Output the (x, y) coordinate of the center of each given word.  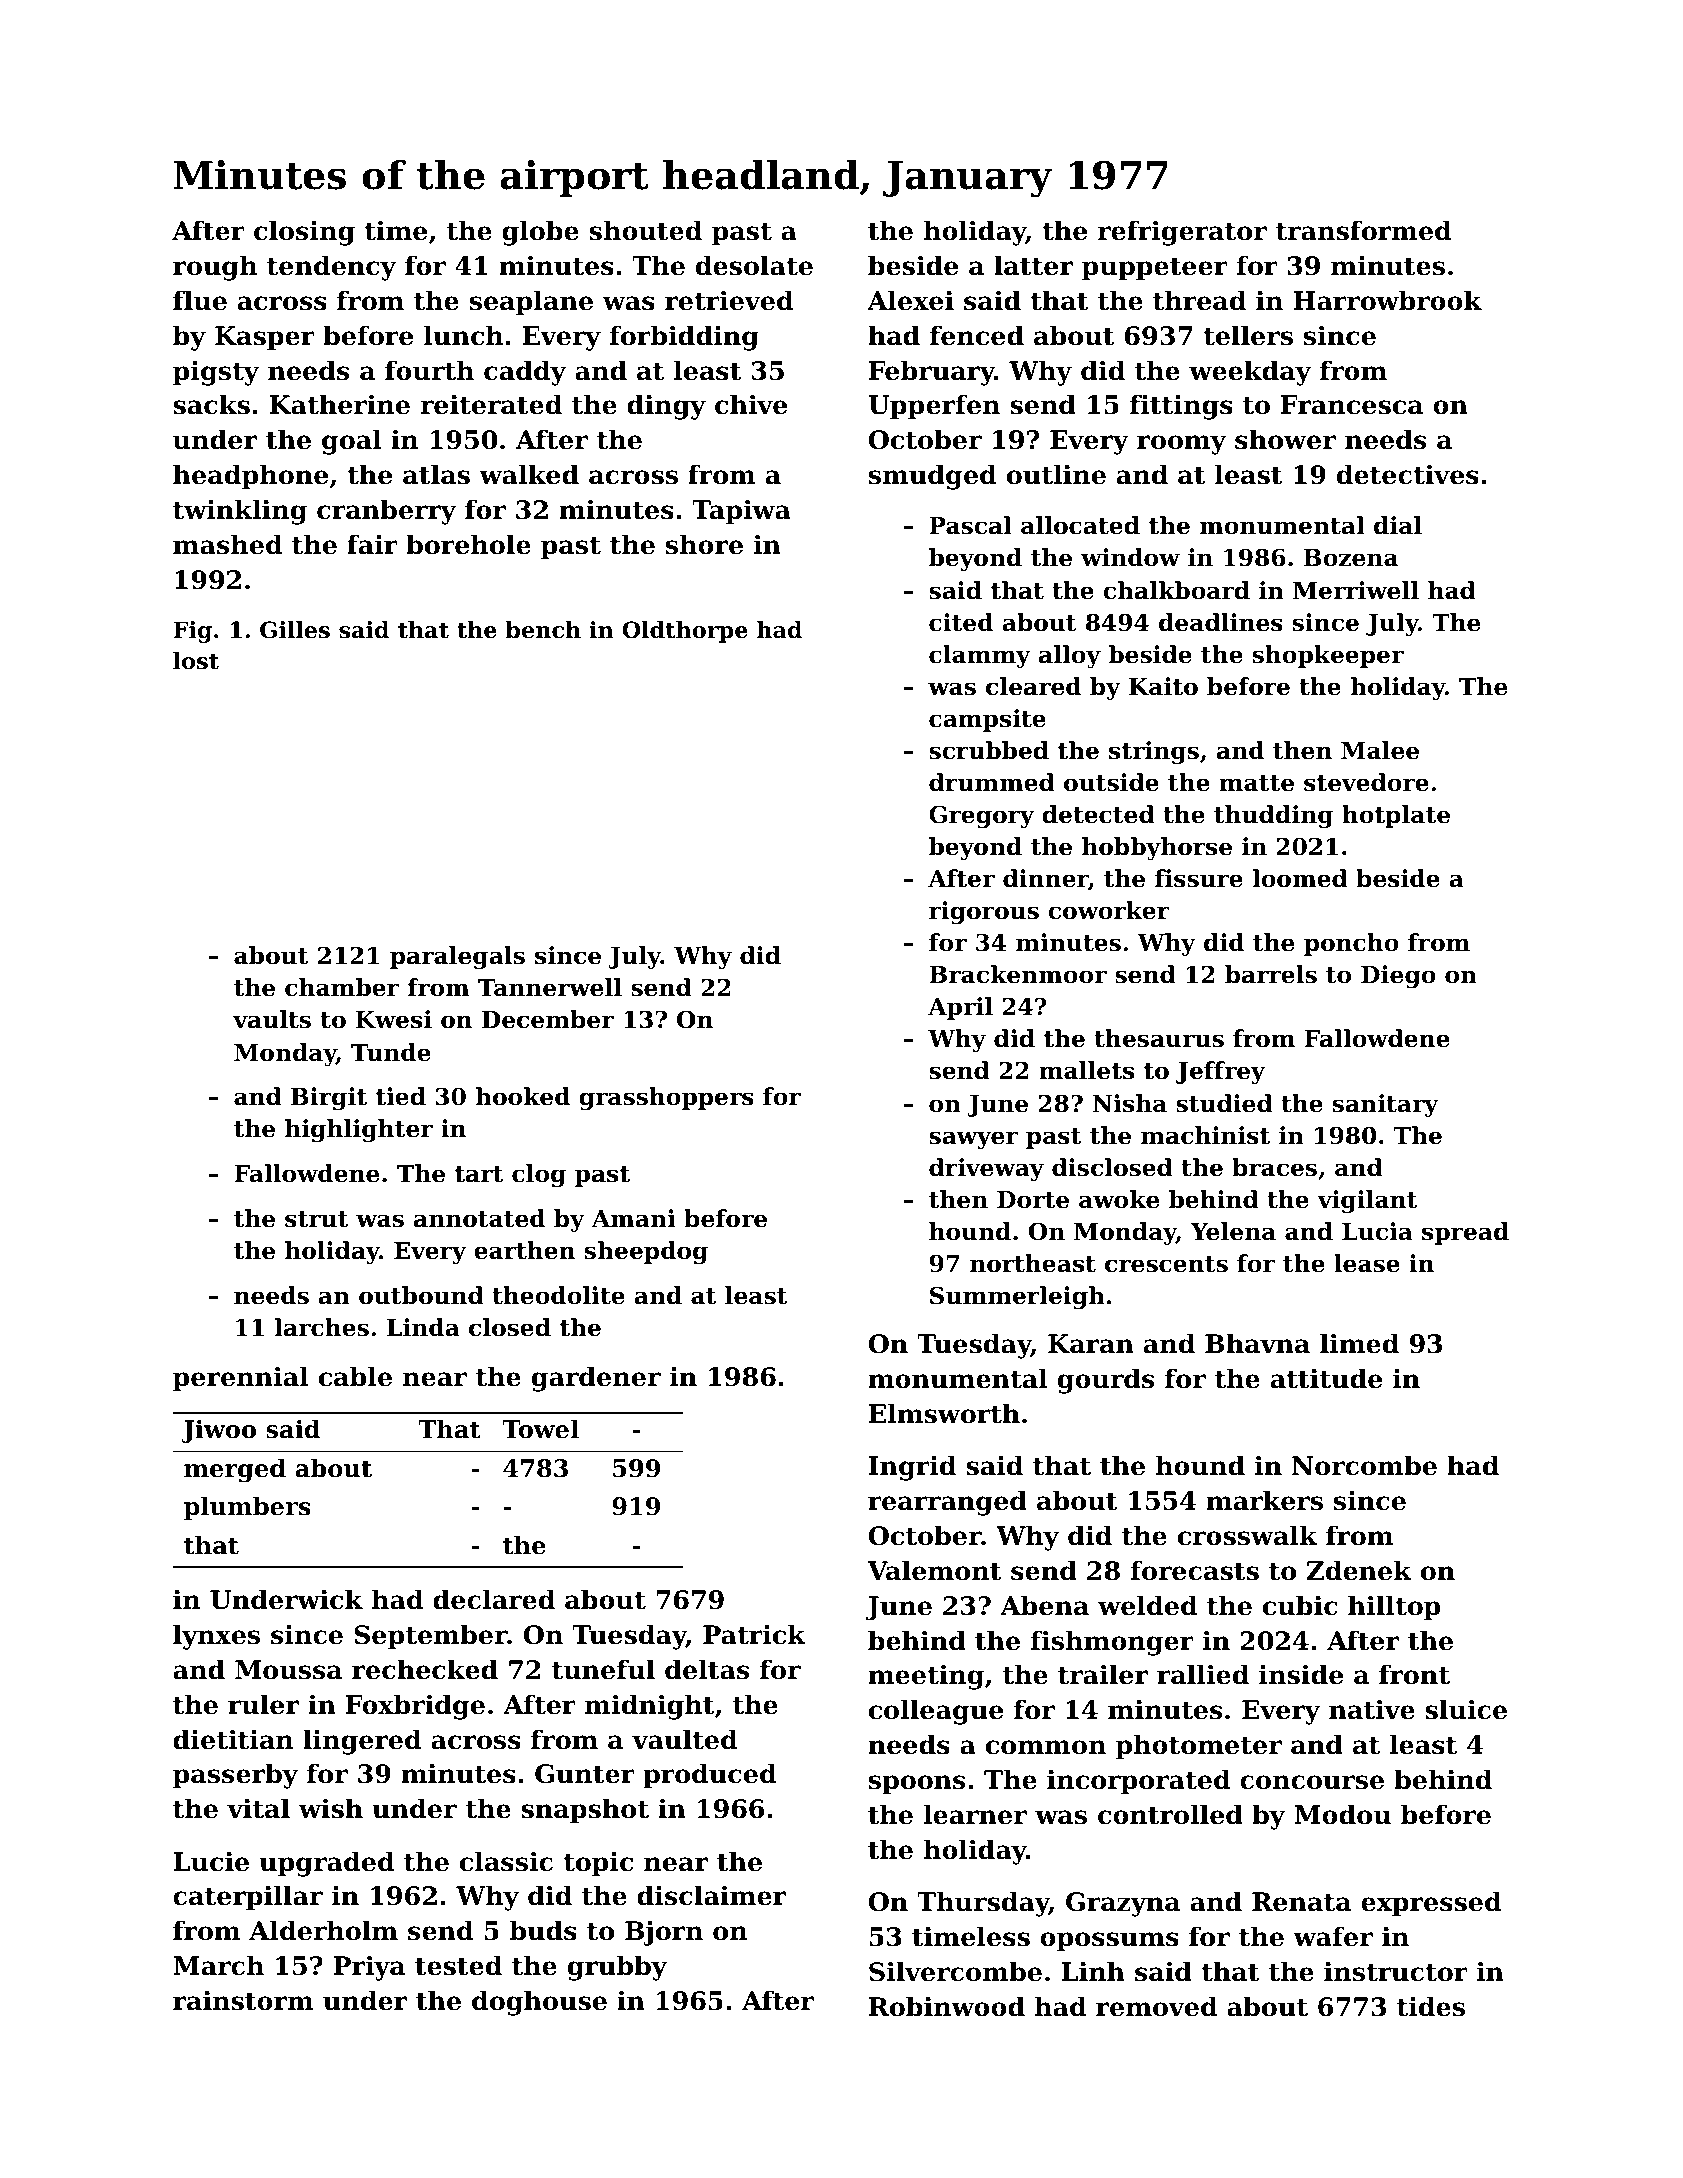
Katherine (339, 404)
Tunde (391, 1052)
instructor (1396, 1971)
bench (543, 630)
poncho (1351, 944)
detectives (1408, 474)
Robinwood (947, 2006)
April (960, 1008)
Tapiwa (741, 512)
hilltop (1394, 1608)
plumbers (247, 1508)
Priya (369, 1968)
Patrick (754, 1634)
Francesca (1352, 405)
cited (961, 622)
